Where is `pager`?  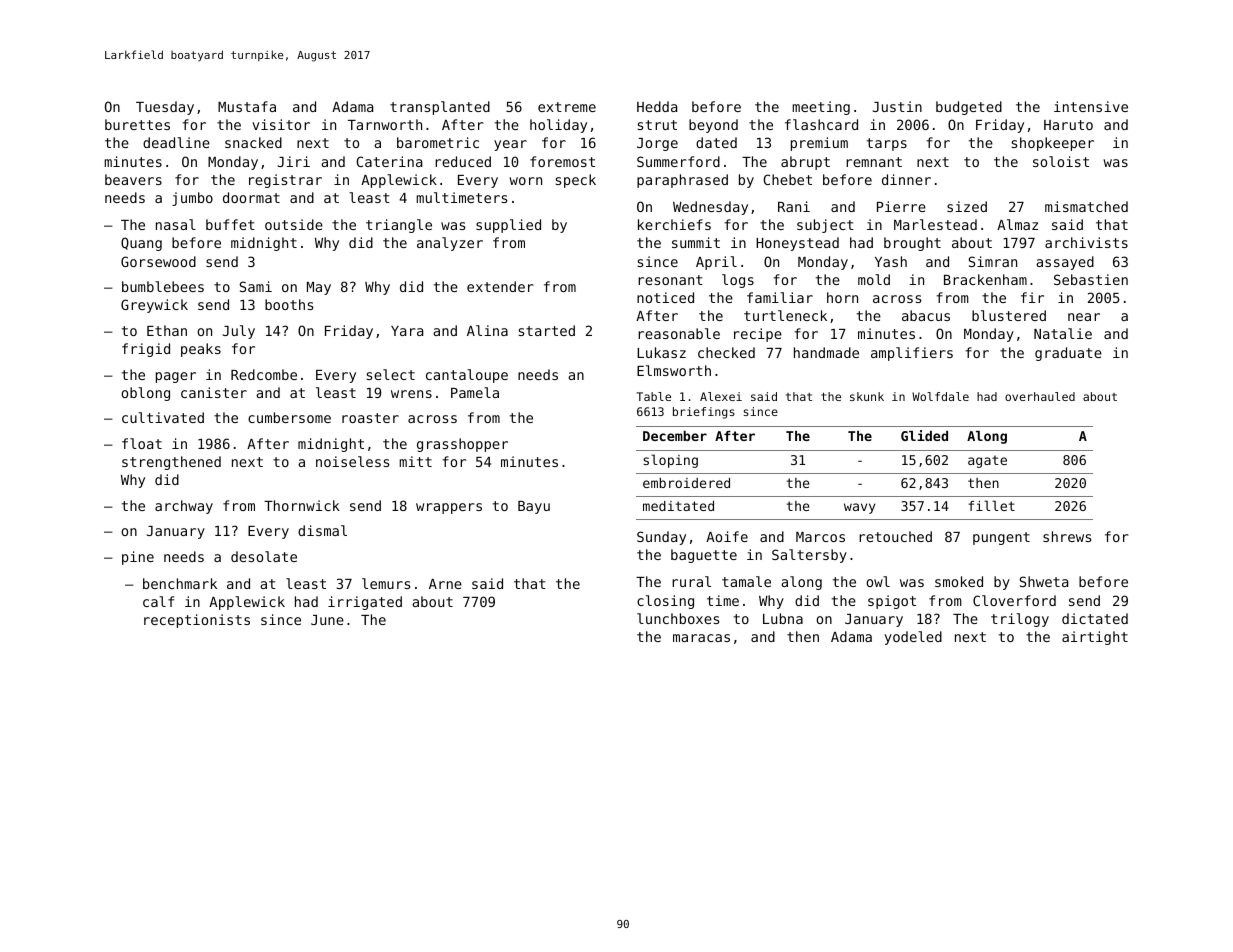
pager is located at coordinates (176, 377).
